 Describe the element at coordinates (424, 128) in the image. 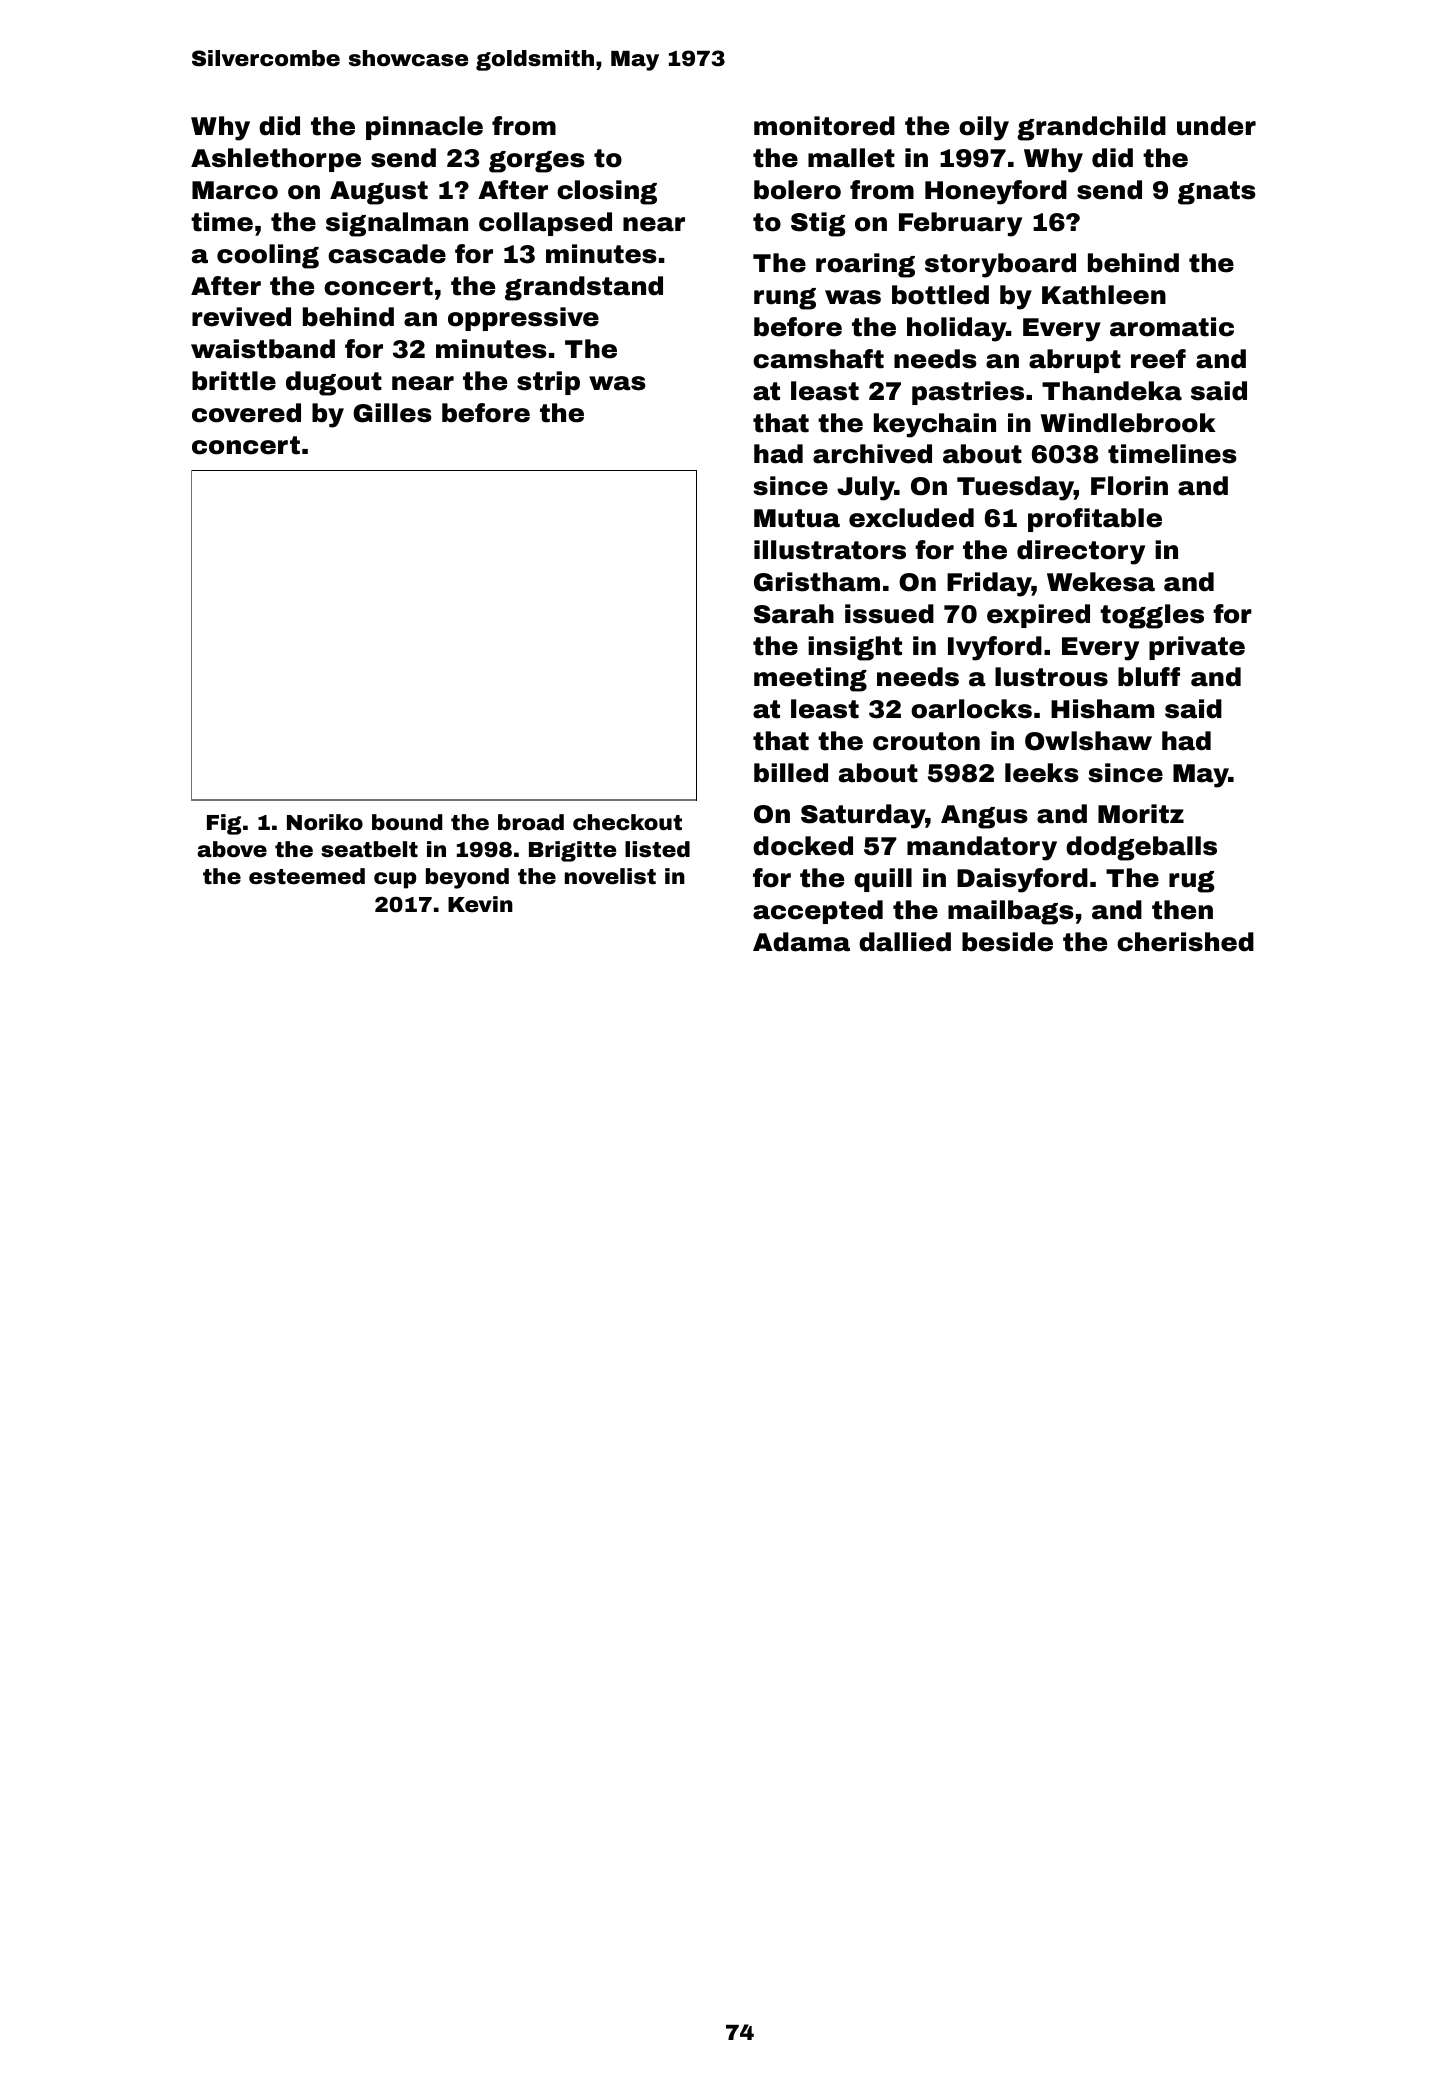

I see `pinnacle` at that location.
